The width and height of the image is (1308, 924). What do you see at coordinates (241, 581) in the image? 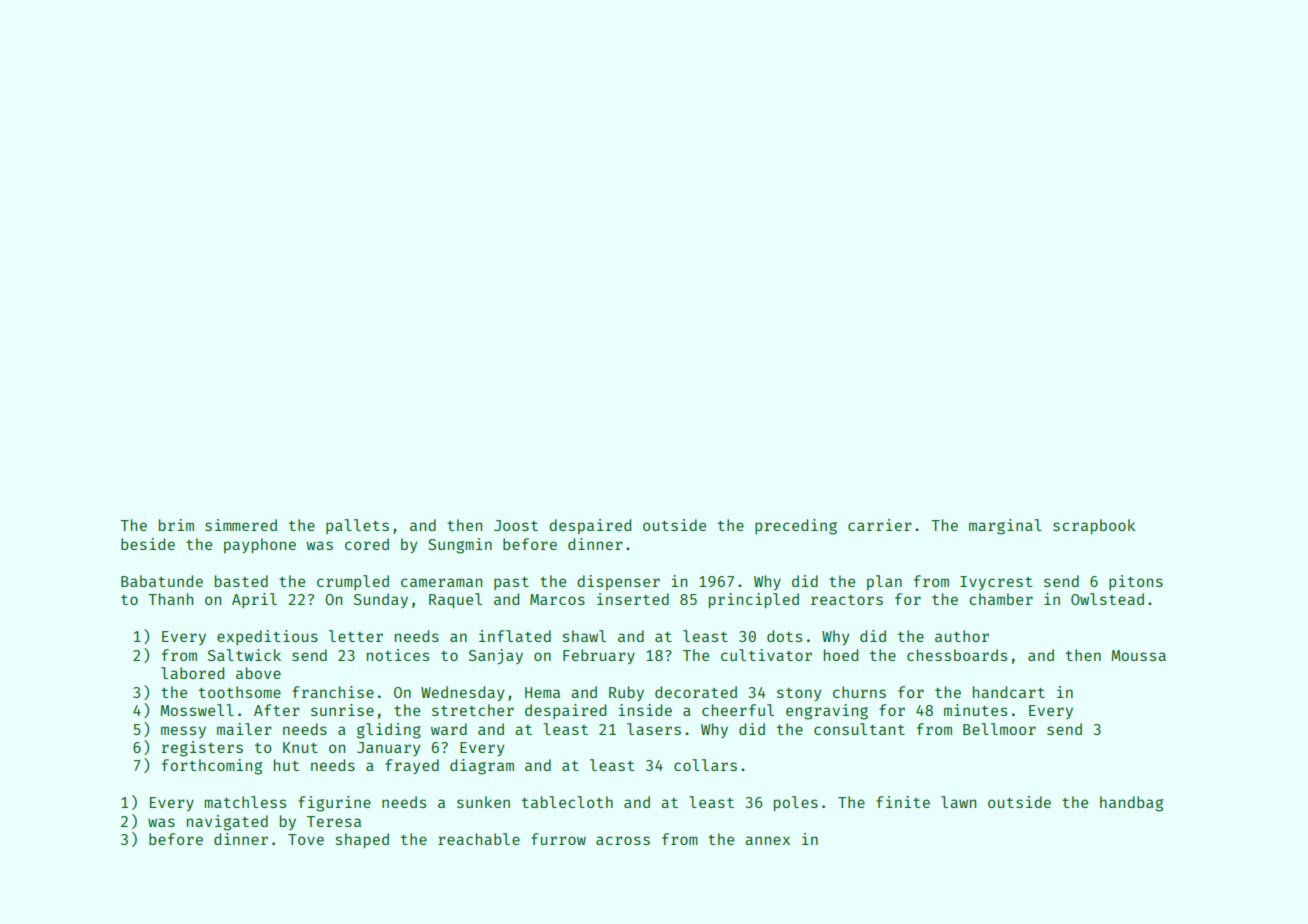
I see `basted` at bounding box center [241, 581].
